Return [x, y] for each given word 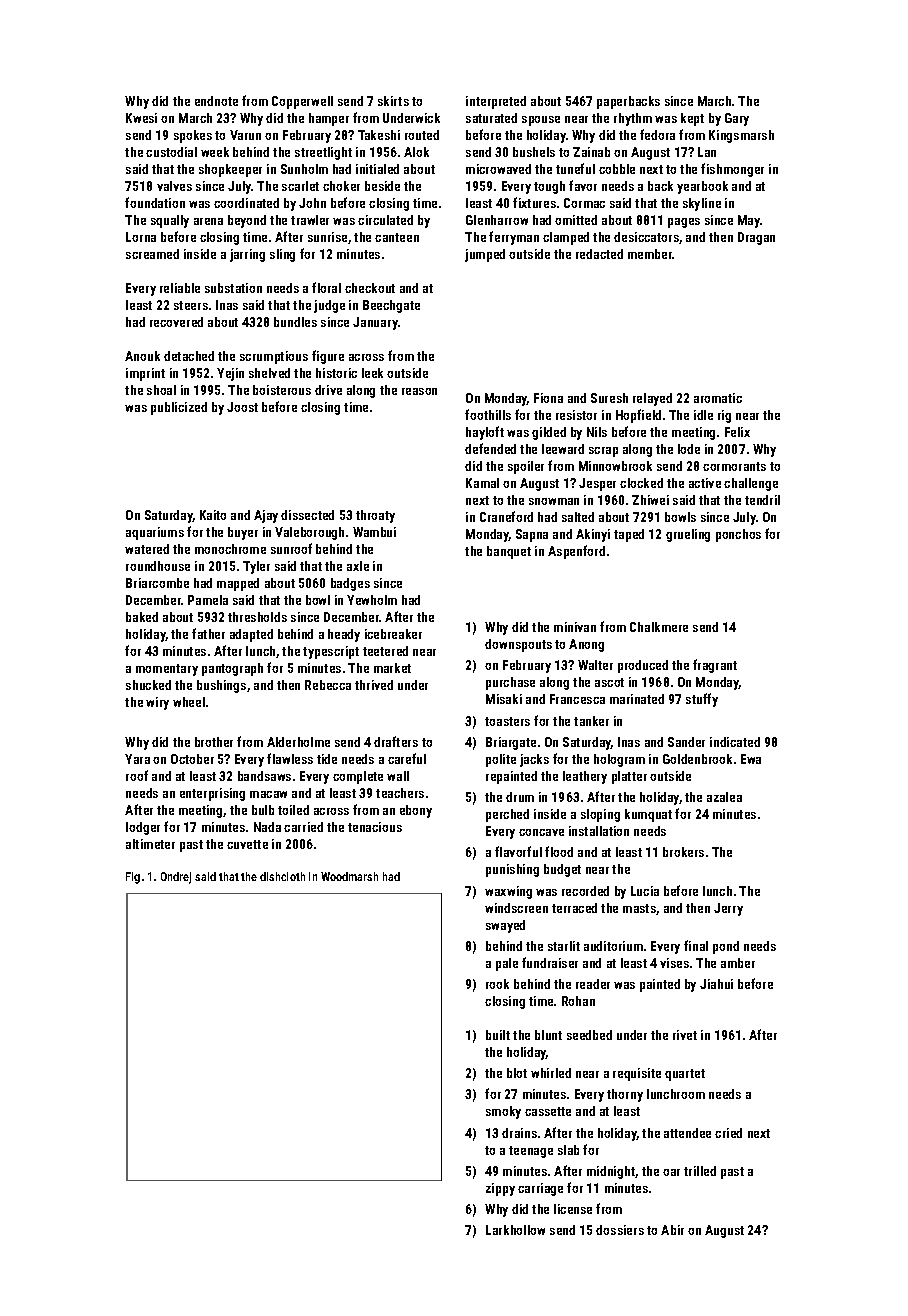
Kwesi [141, 118]
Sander [686, 742]
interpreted [496, 102]
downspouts [518, 645]
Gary [737, 119]
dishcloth [282, 876]
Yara [137, 759]
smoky [503, 1112]
